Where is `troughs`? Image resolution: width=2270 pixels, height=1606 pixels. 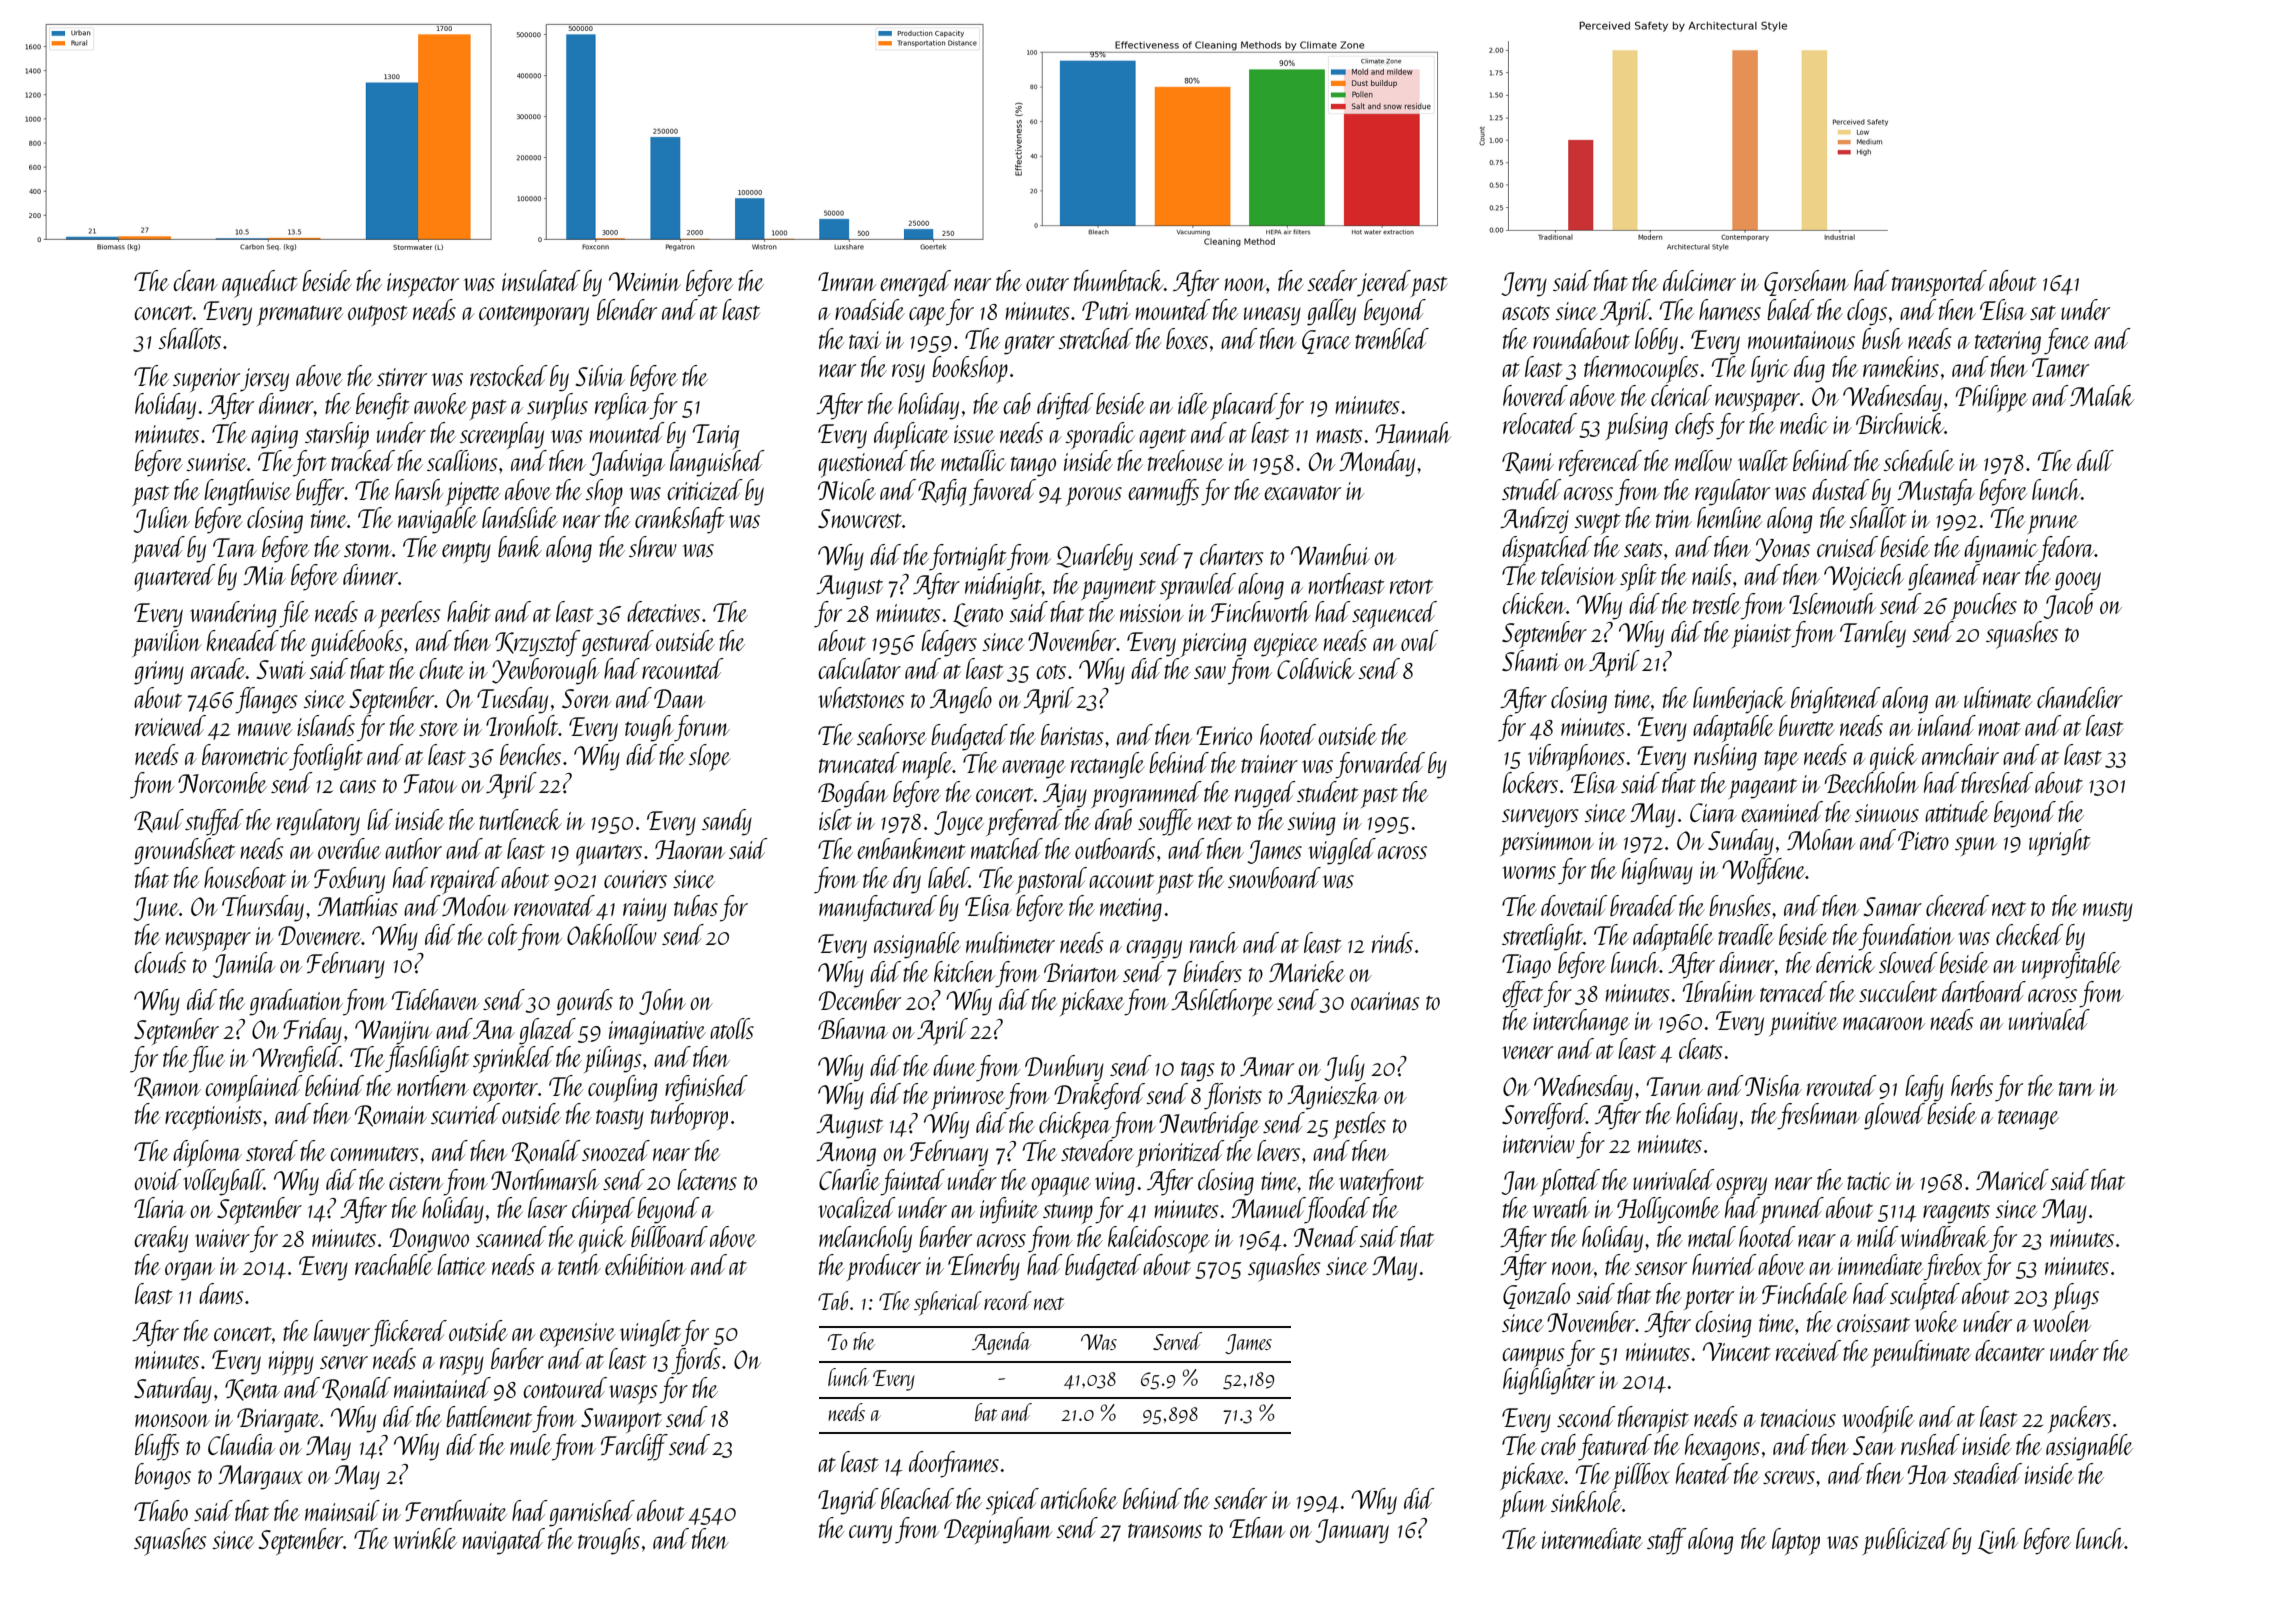 troughs is located at coordinates (609, 1541).
